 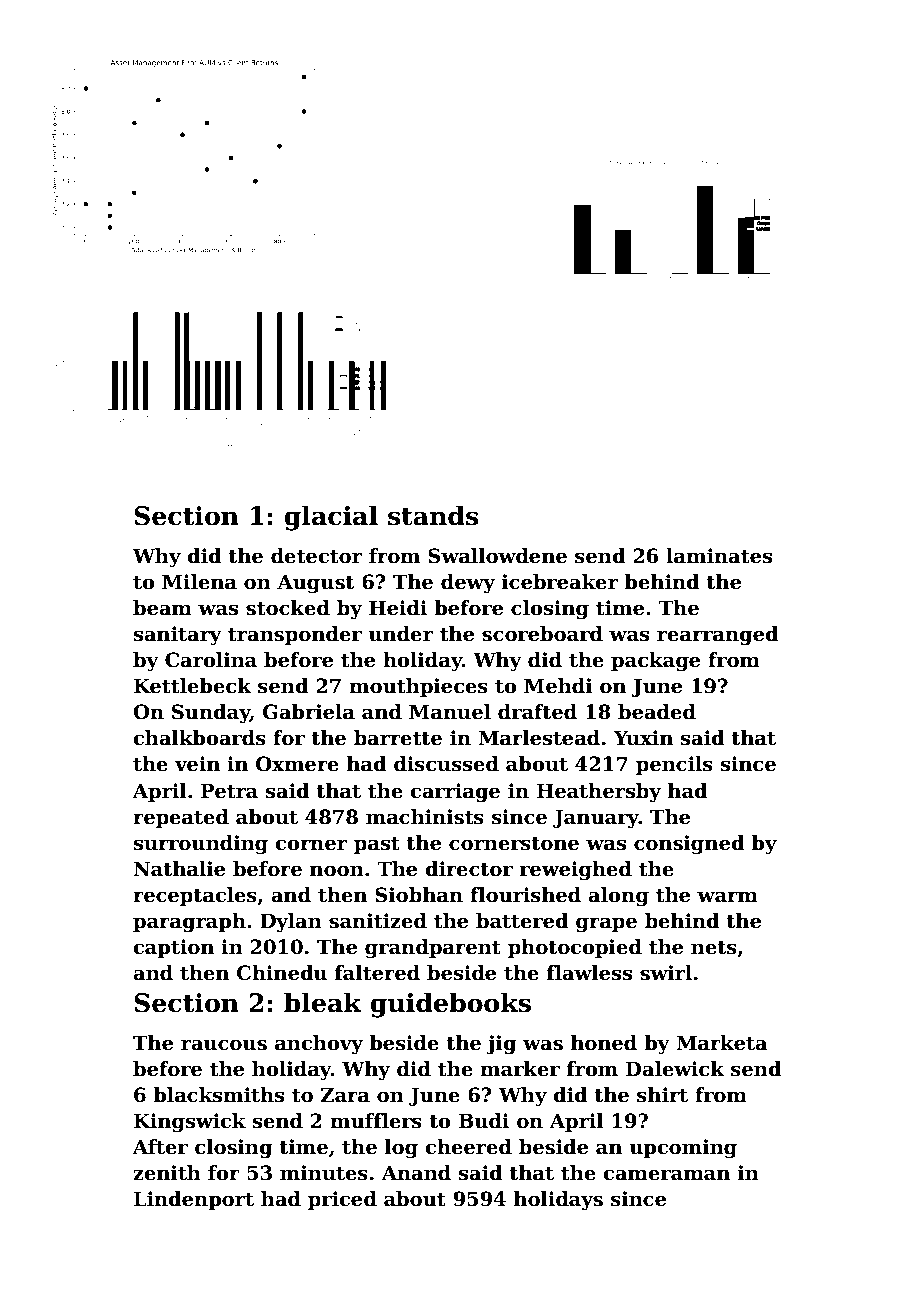 What do you see at coordinates (190, 1123) in the document?
I see `Kingswick` at bounding box center [190, 1123].
